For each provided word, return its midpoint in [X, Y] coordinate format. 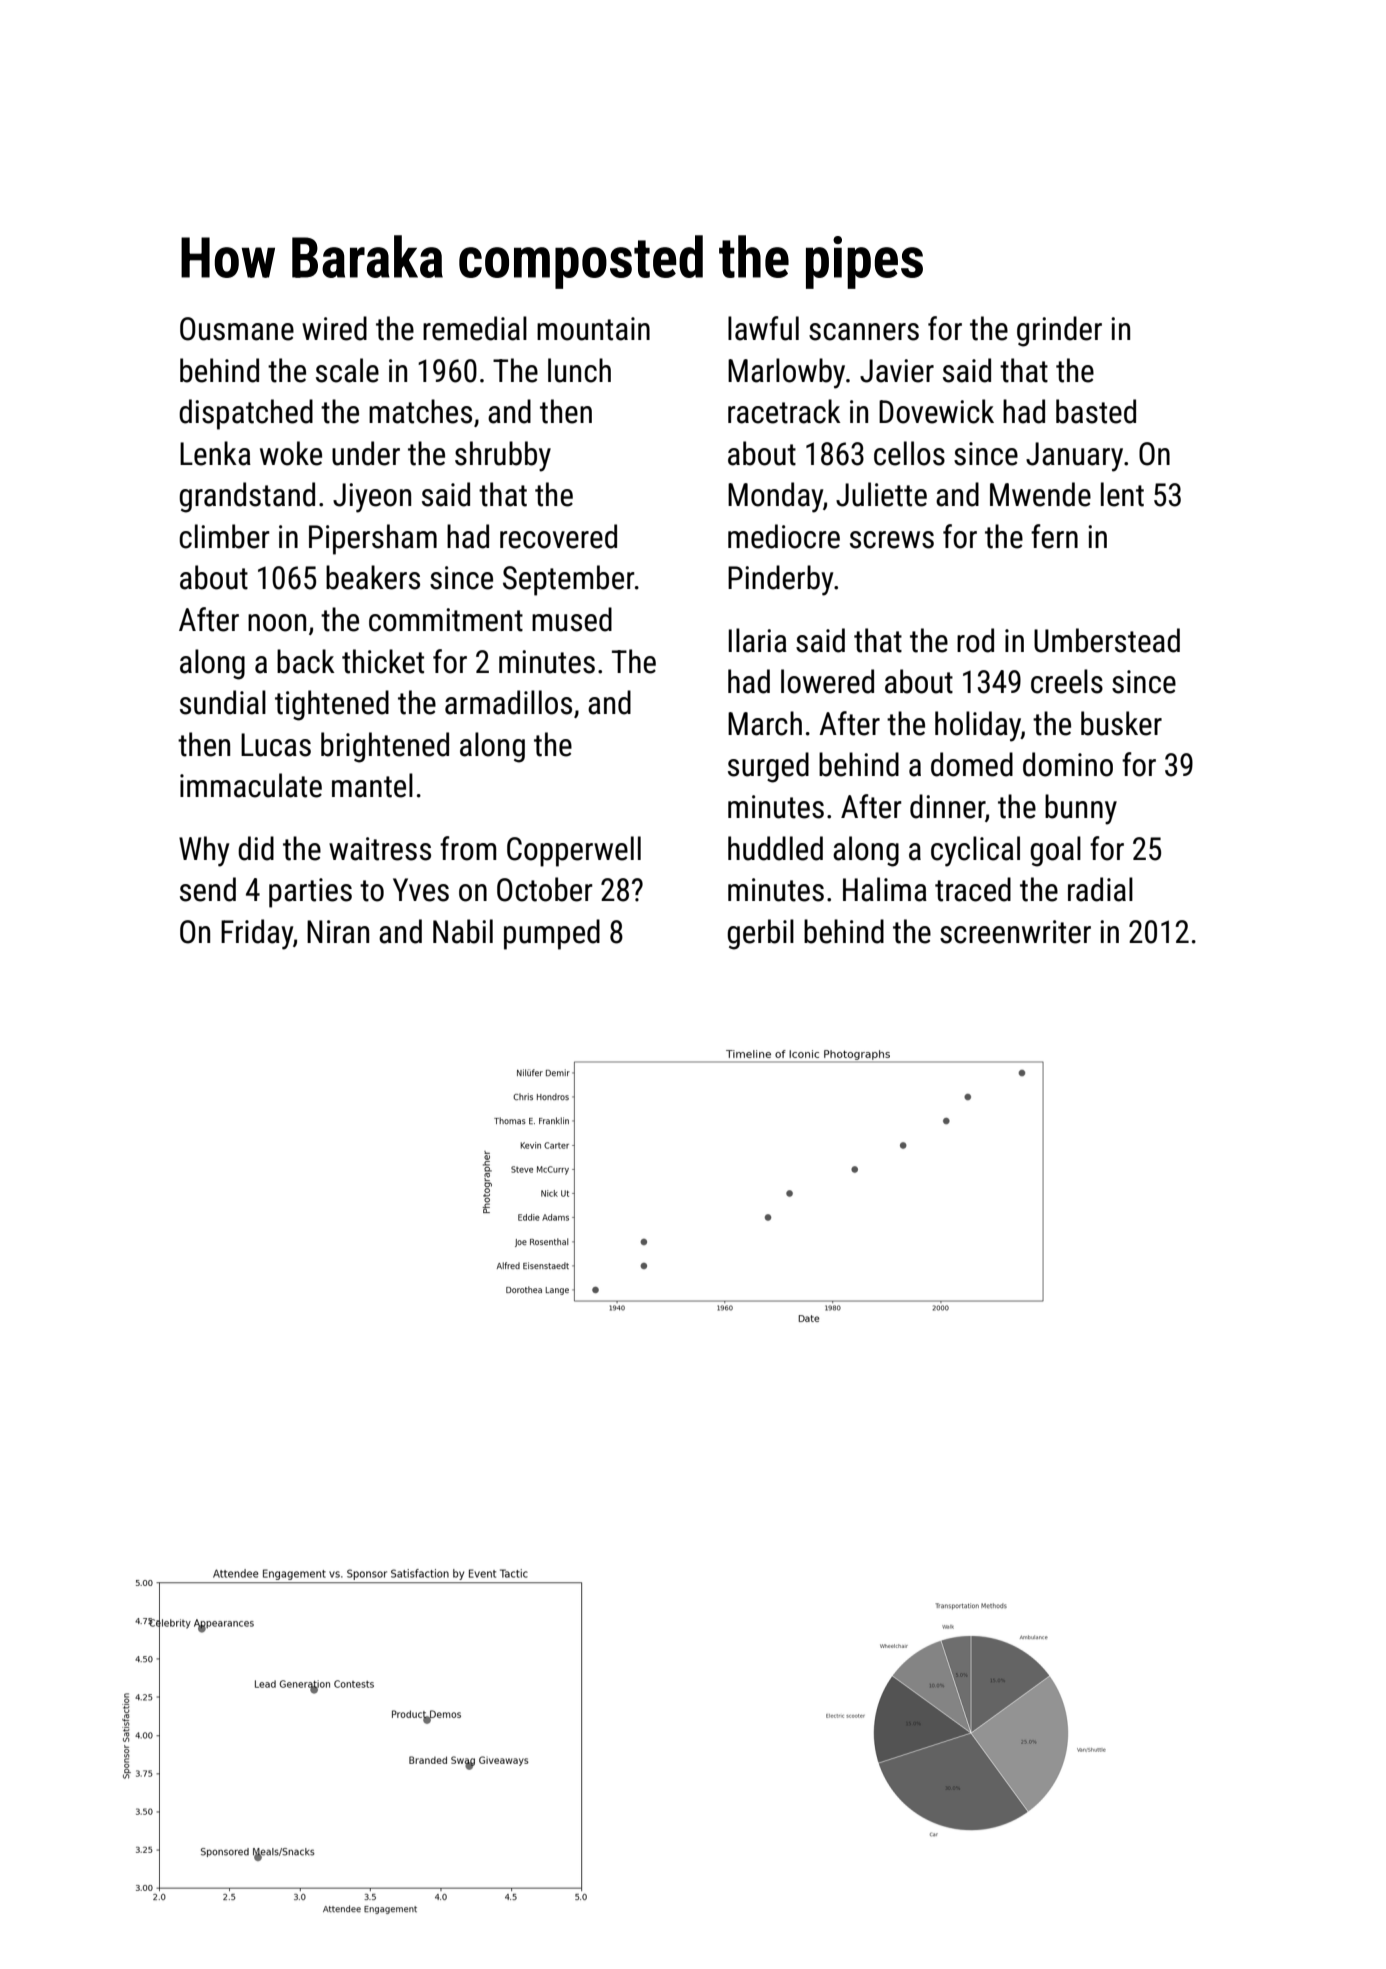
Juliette [881, 494]
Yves [421, 890]
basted [1096, 411]
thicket [383, 661]
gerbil [760, 934]
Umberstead [1107, 640]
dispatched [246, 414]
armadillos [508, 702]
